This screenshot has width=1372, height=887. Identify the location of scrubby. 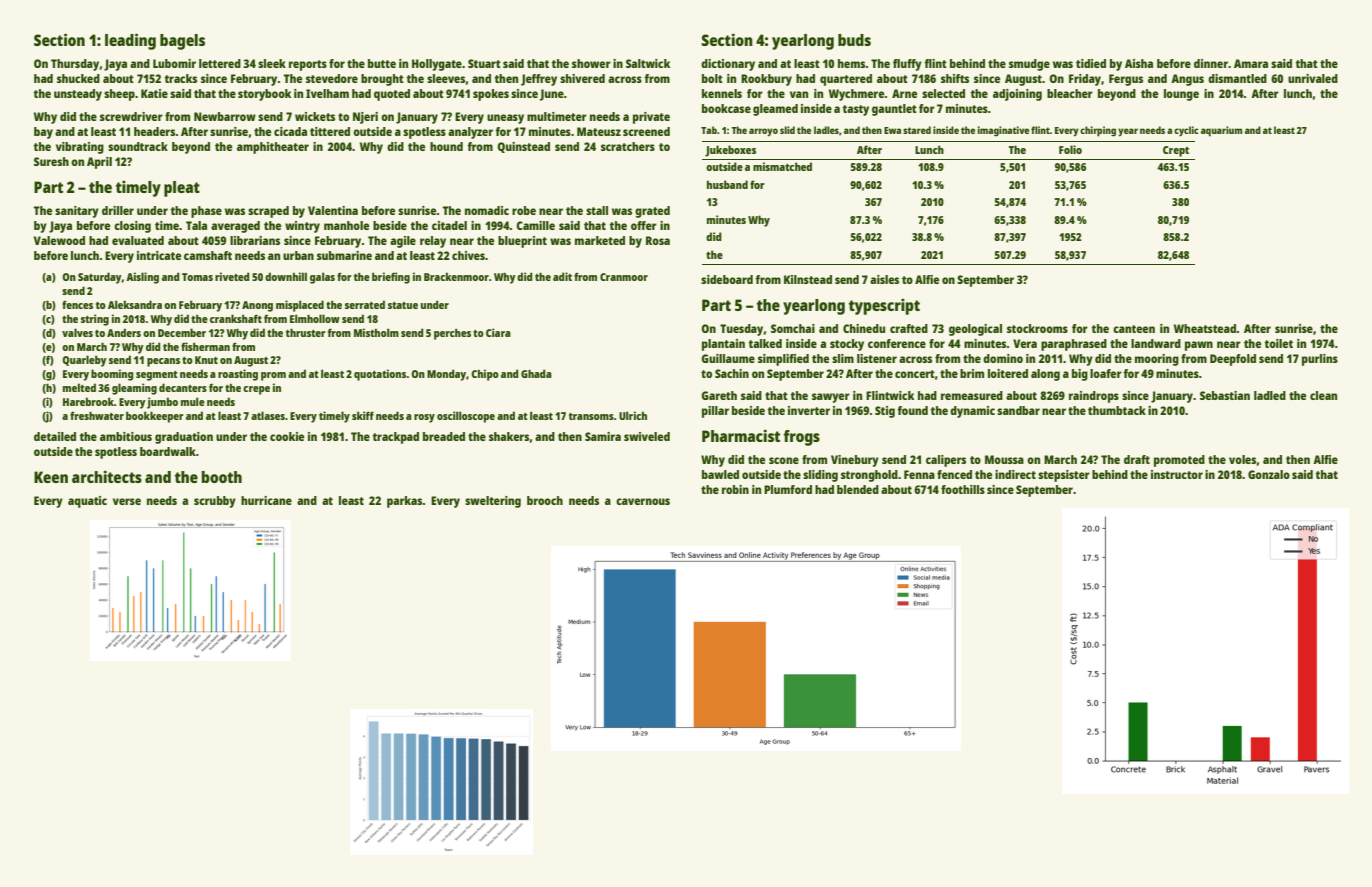
(215, 502).
